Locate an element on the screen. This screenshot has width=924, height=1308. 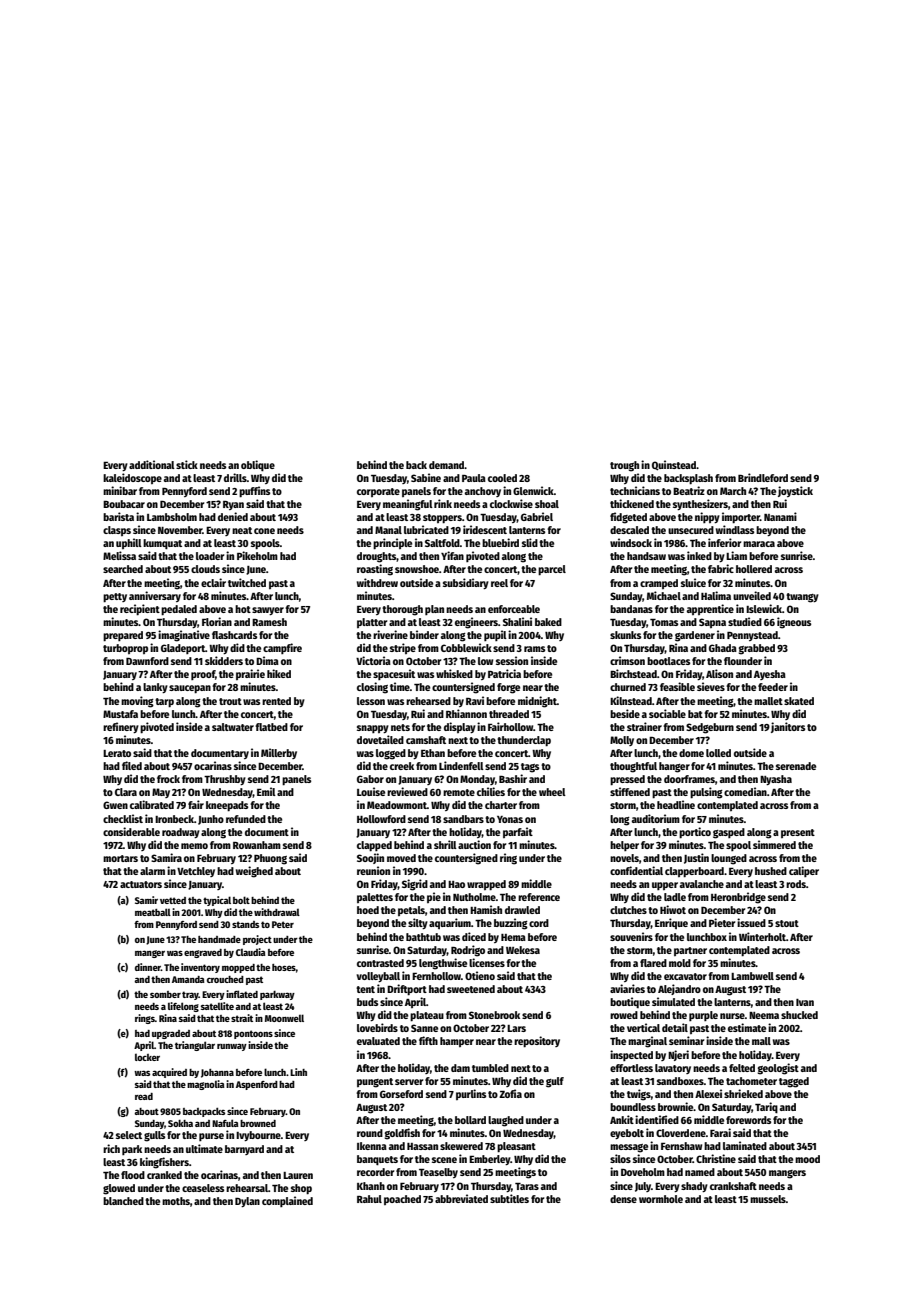
rich is located at coordinates (111, 1148).
